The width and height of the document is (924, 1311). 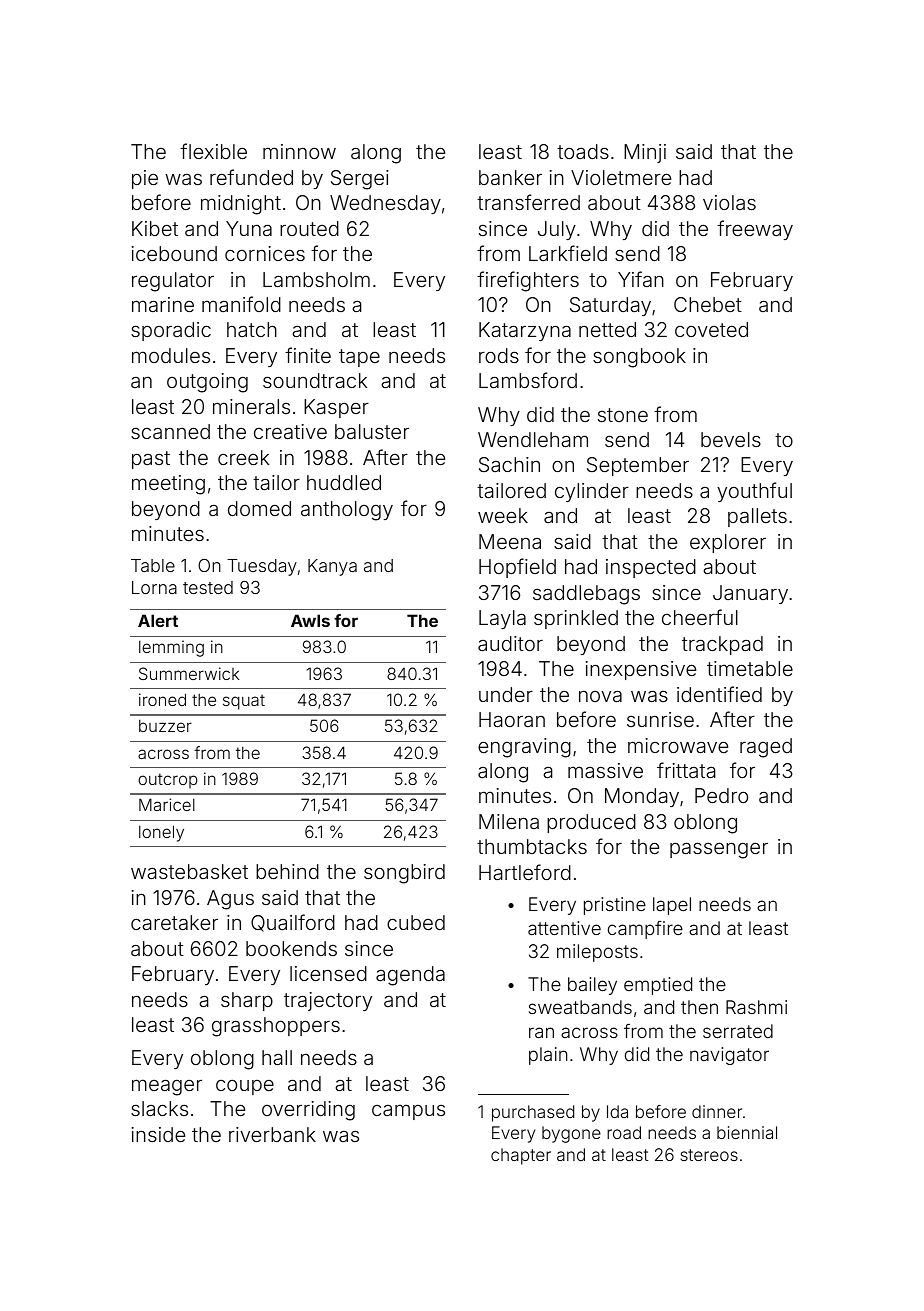 I want to click on Rashmi, so click(x=756, y=1007).
